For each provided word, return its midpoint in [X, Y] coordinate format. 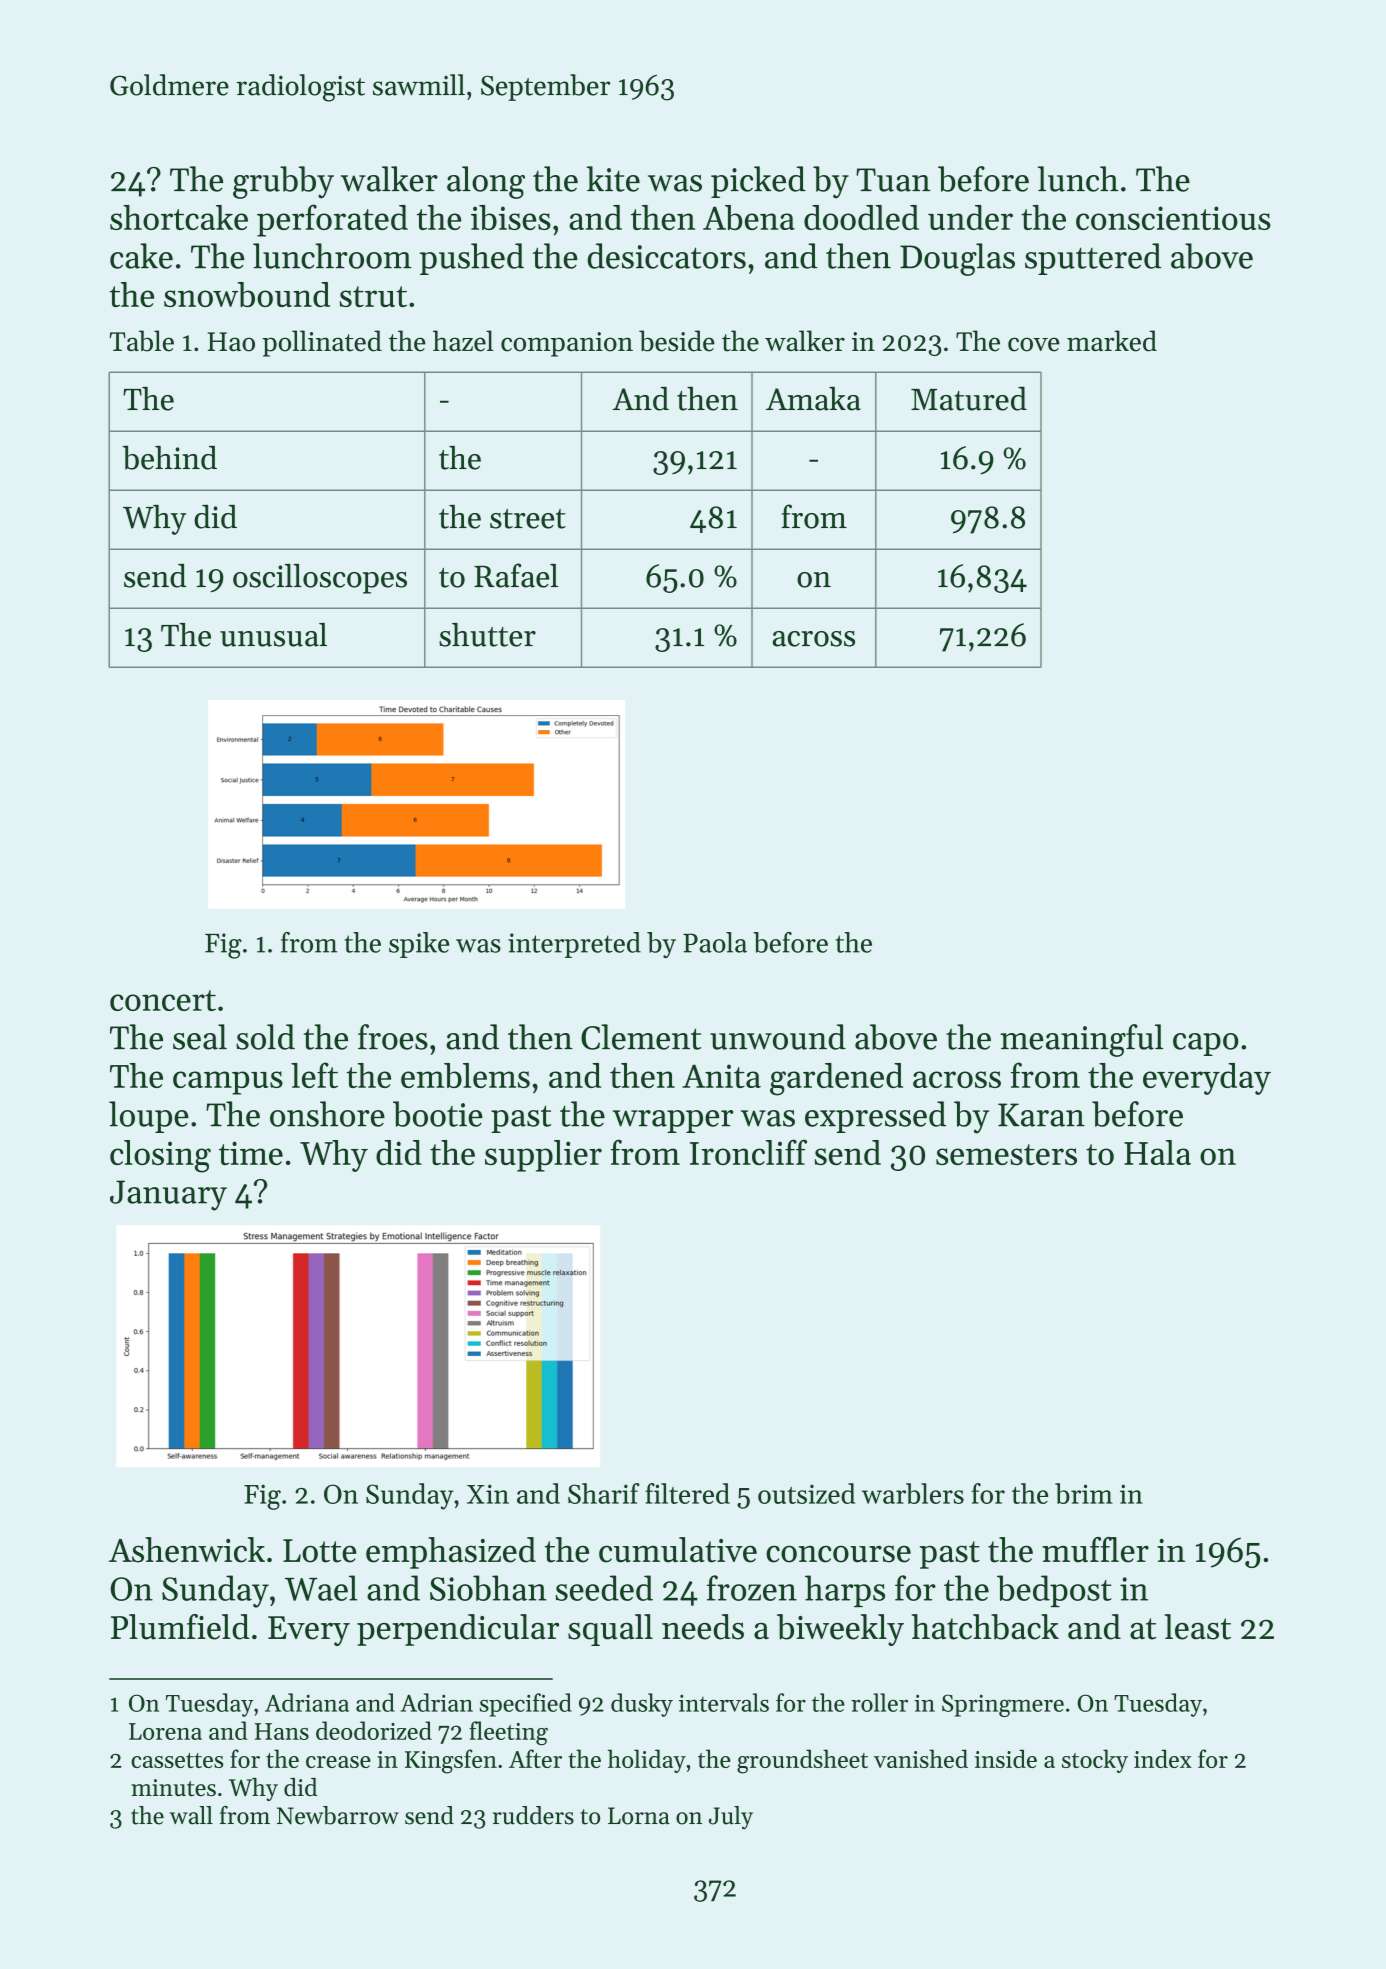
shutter [487, 635]
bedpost [1054, 1591]
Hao [231, 342]
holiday [646, 1761]
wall [191, 1815]
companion [567, 344]
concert [163, 1000]
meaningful [1081, 1040]
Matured [969, 398]
